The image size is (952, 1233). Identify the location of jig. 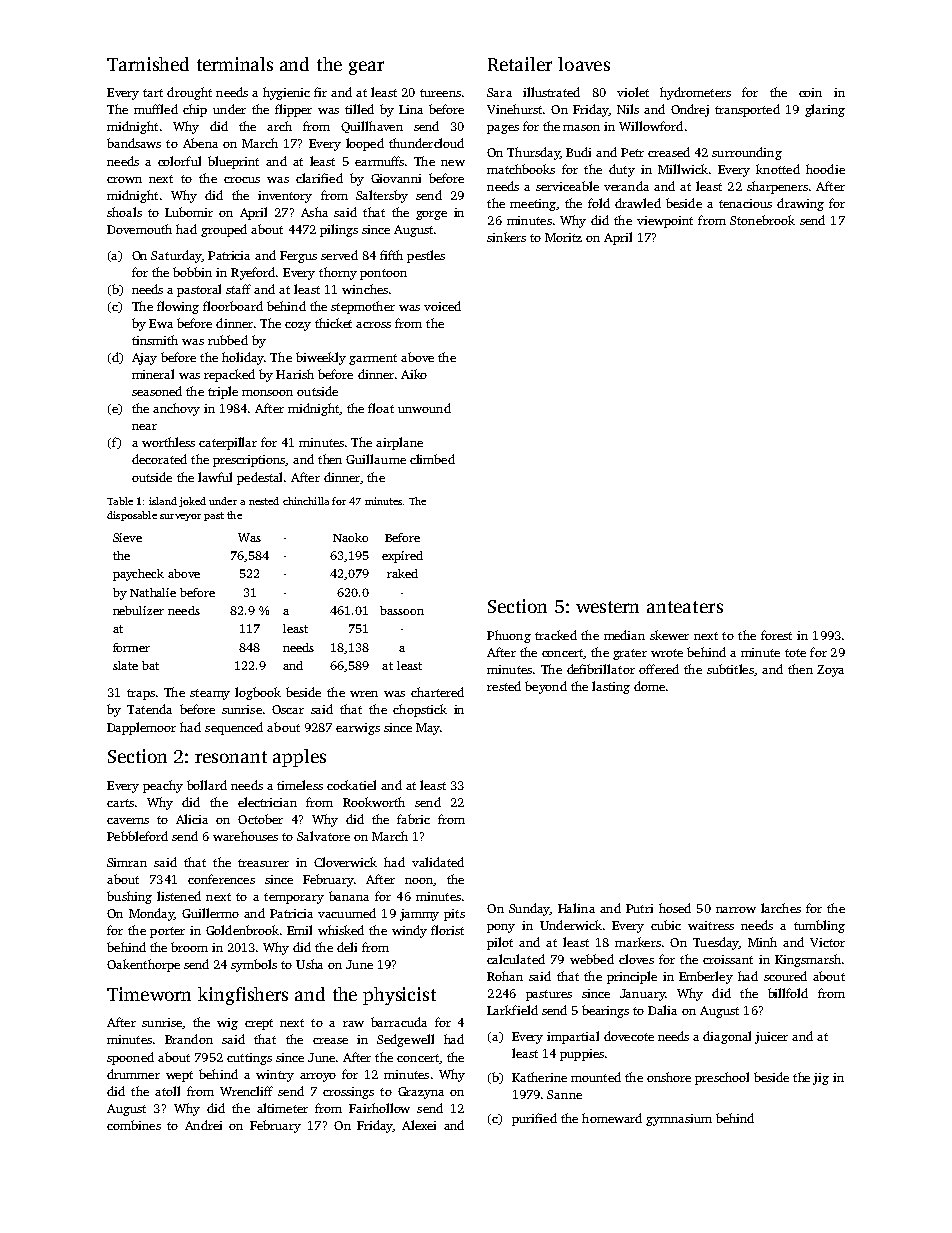
(821, 1079).
